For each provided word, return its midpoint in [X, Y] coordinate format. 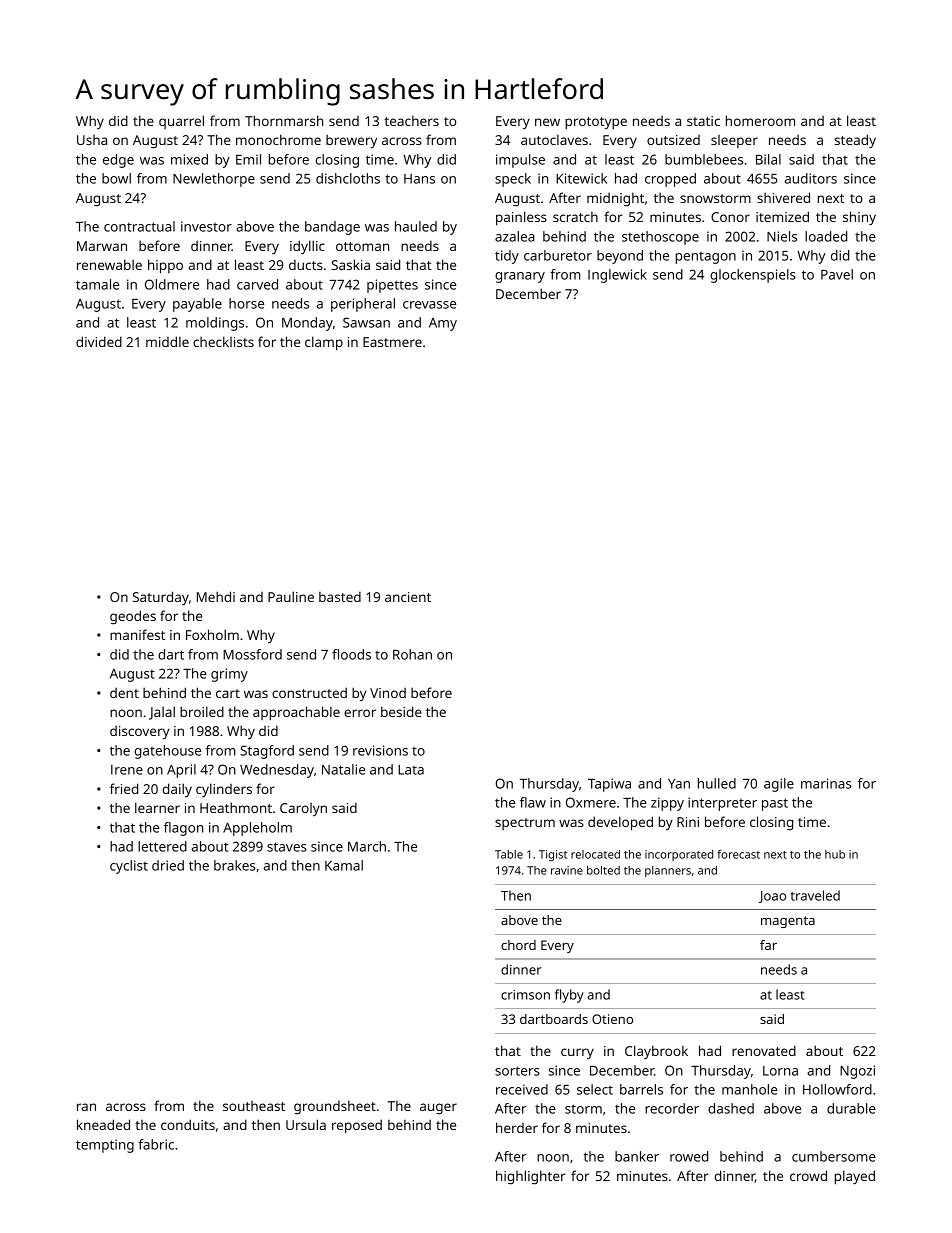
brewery [351, 141]
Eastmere [392, 342]
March [367, 846]
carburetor [558, 255]
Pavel [837, 274]
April [181, 771]
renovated [764, 1050]
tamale [97, 284]
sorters [517, 1071]
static [703, 121]
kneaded [103, 1124]
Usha [92, 140]
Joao [772, 897]
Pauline [291, 596]
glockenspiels [753, 276]
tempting [105, 1146]
